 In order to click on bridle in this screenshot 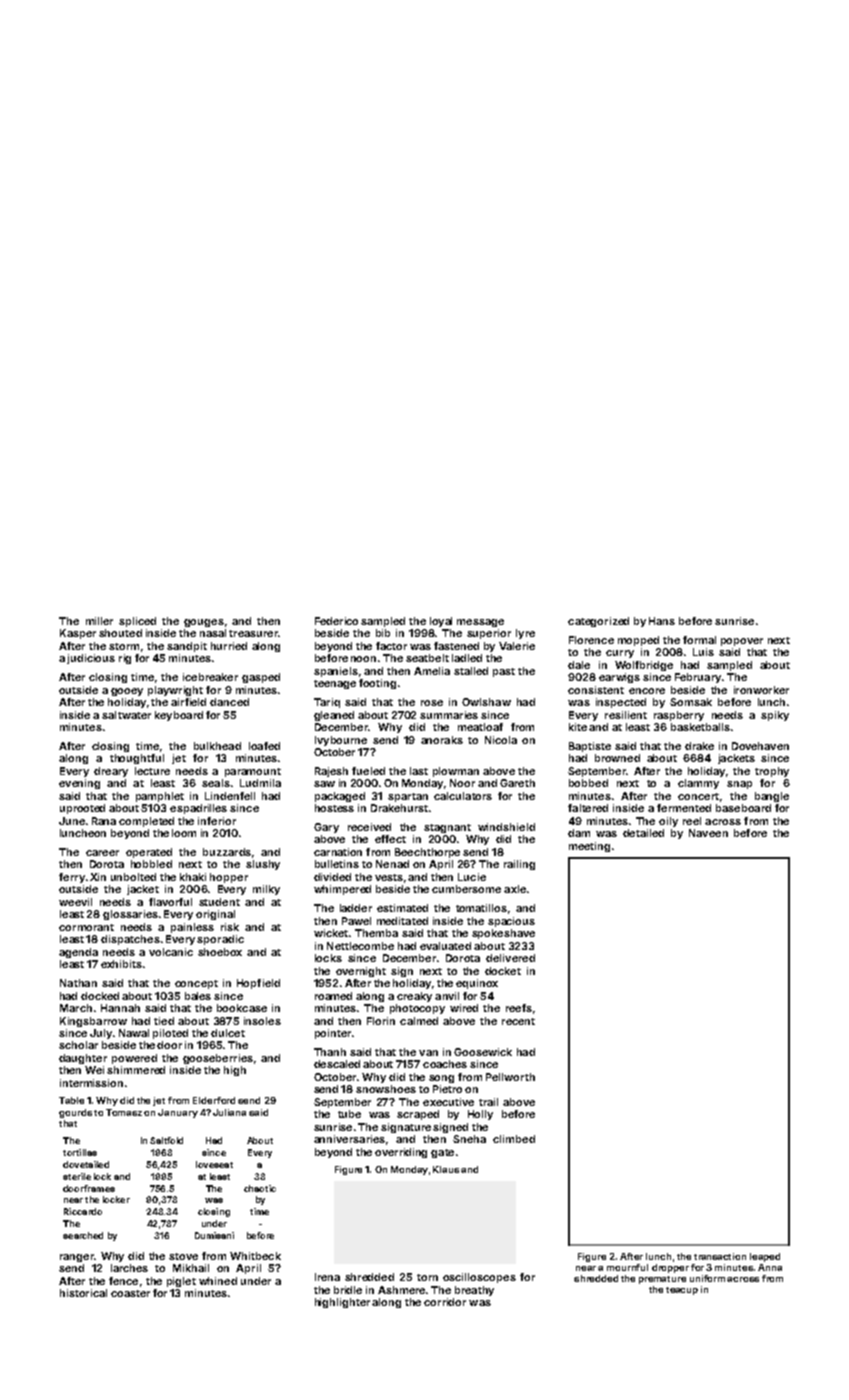, I will do `click(348, 1290)`.
